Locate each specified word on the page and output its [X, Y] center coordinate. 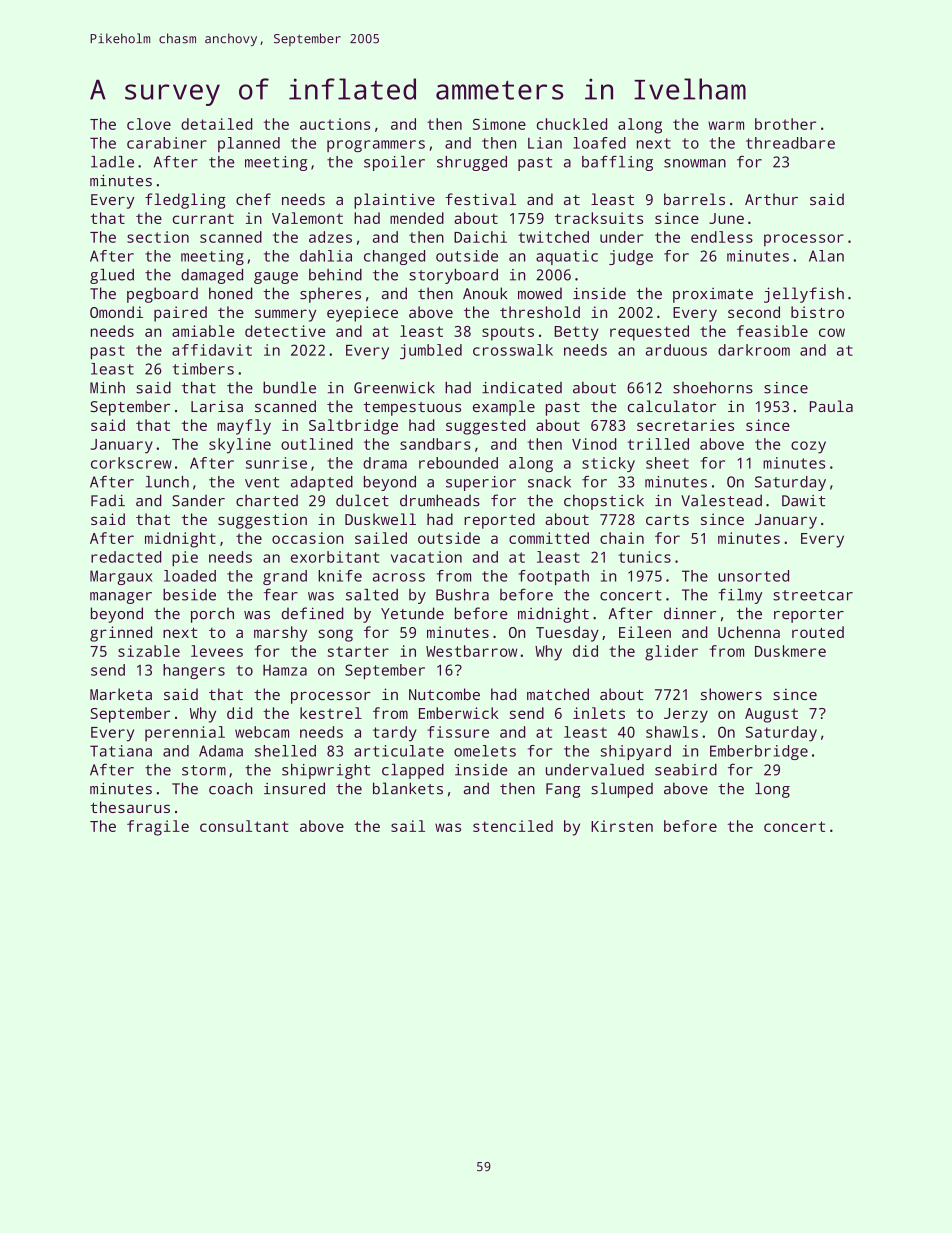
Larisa [217, 406]
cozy [808, 447]
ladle [112, 162]
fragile [158, 828]
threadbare [790, 143]
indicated [522, 387]
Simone [499, 124]
